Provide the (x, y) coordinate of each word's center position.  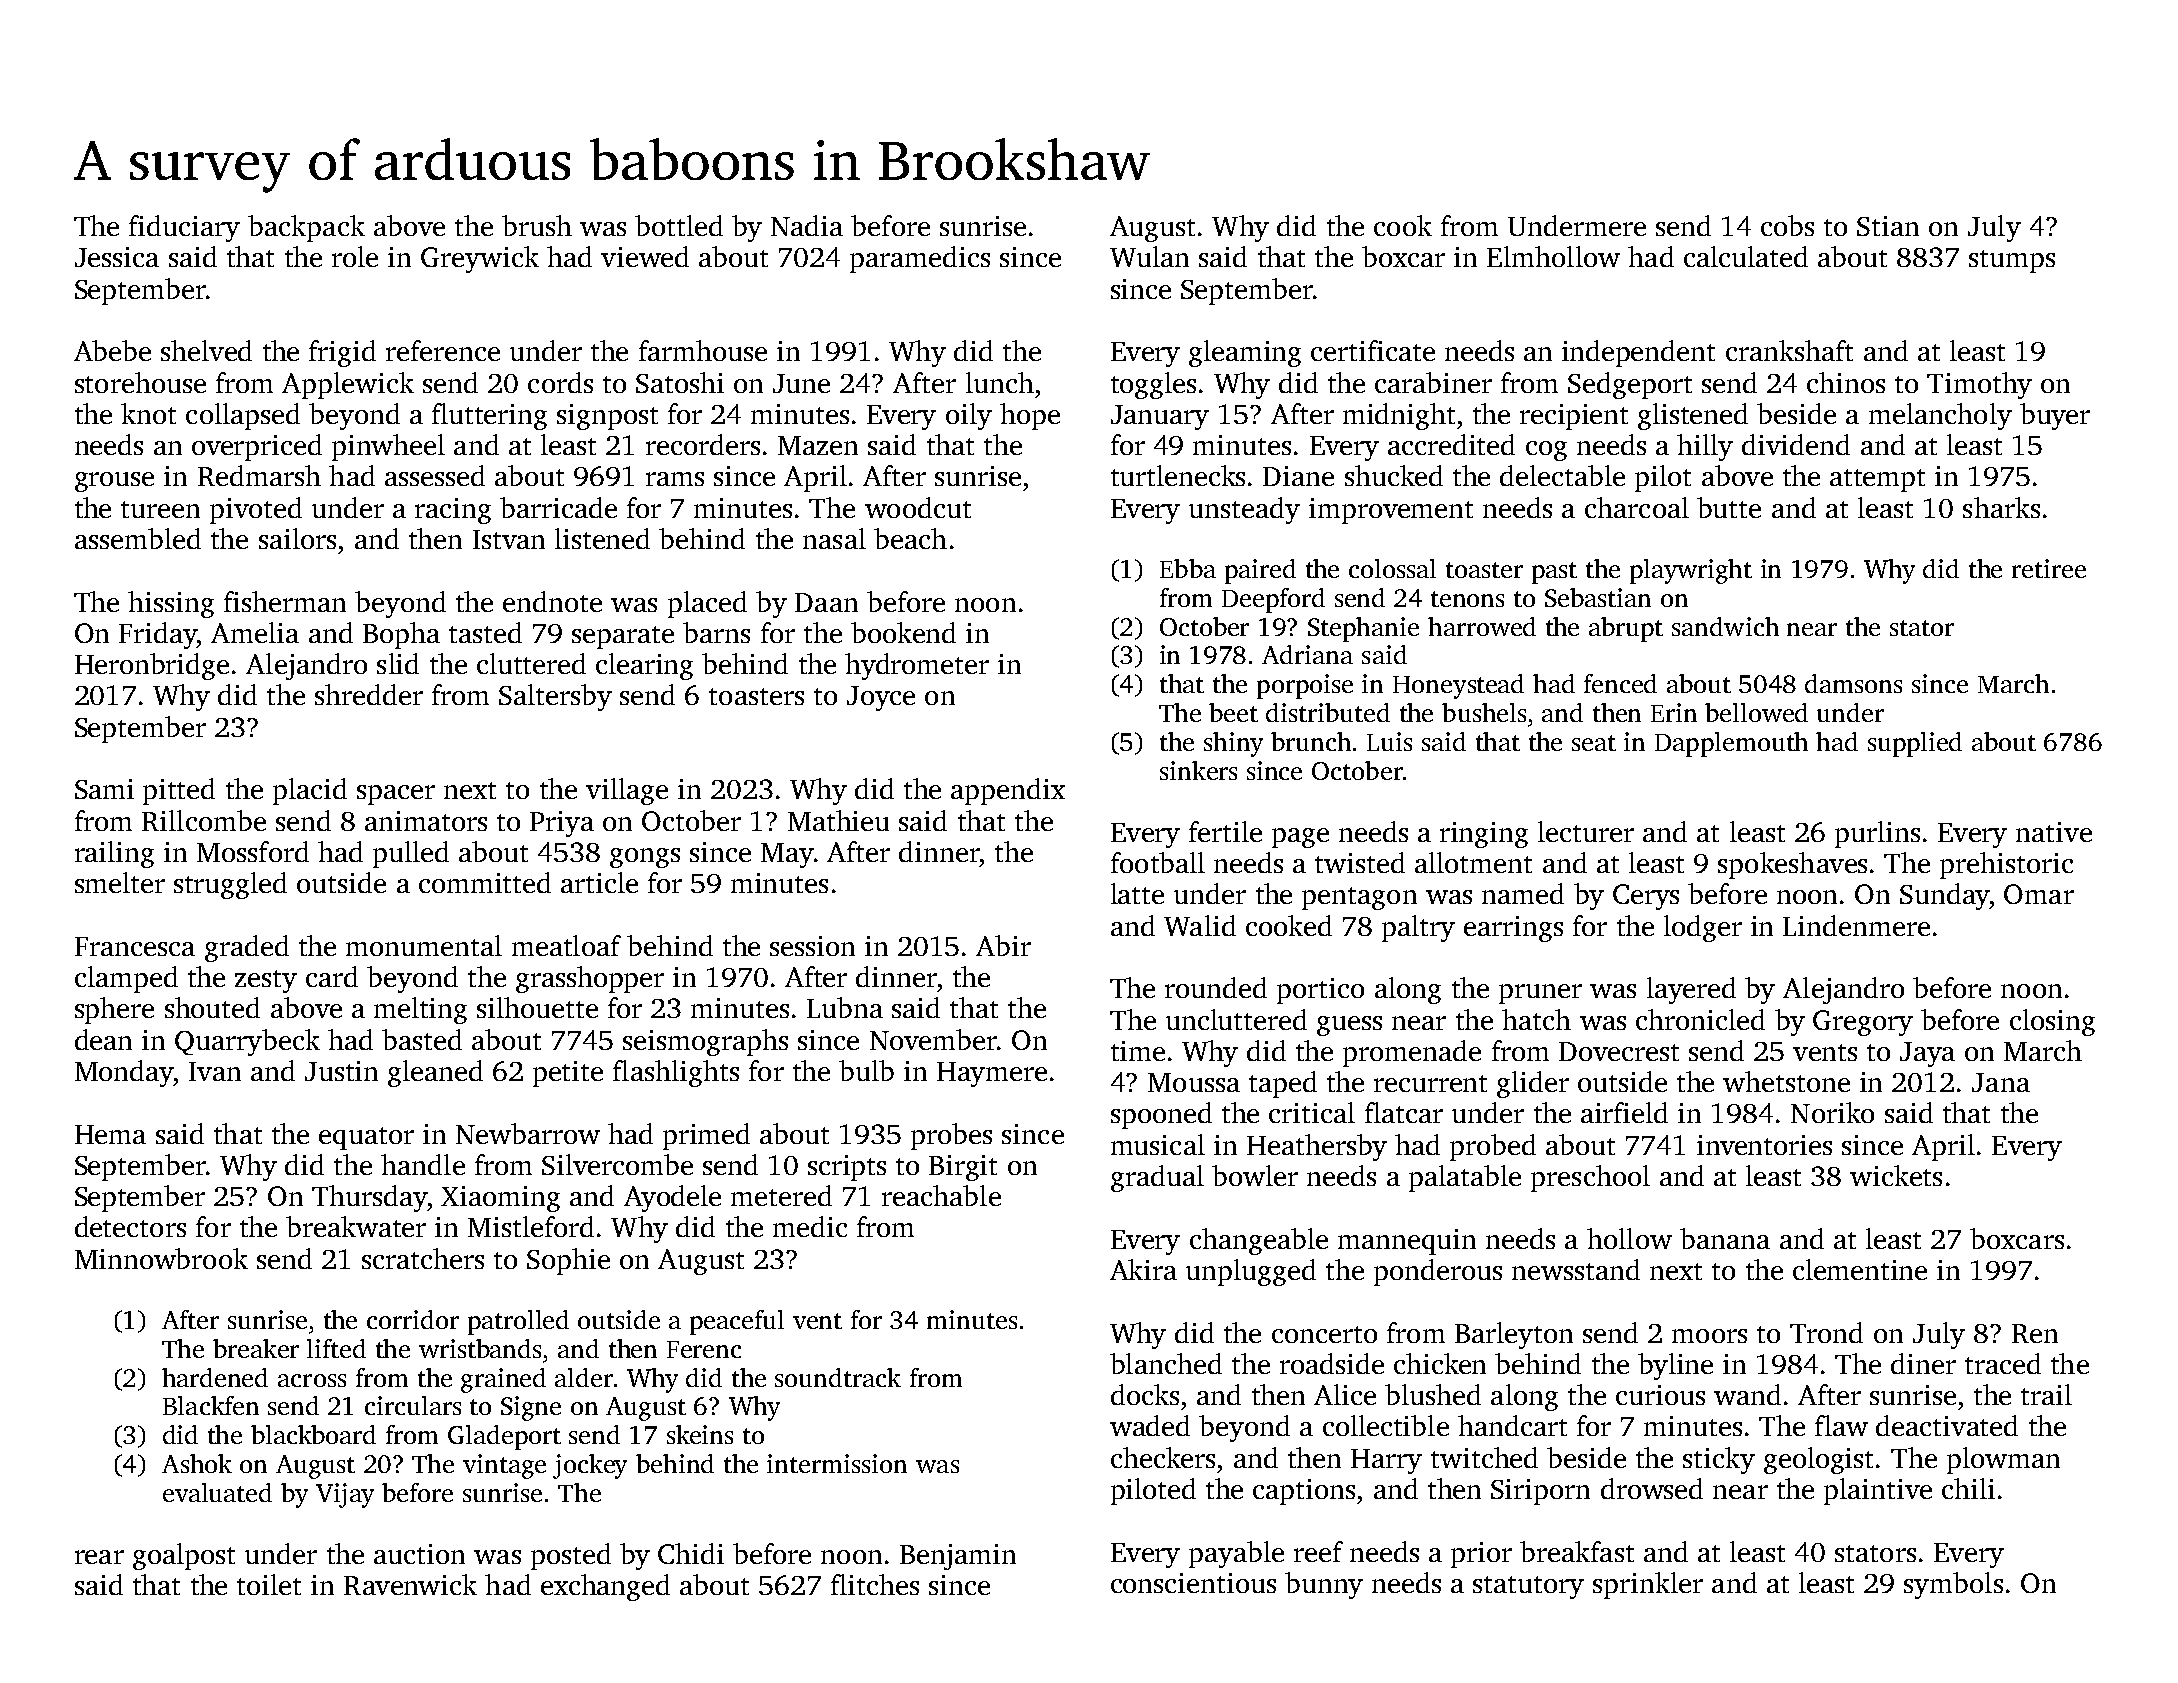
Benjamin (958, 1557)
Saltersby (555, 697)
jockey (590, 1466)
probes (951, 1136)
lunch (1000, 382)
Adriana (1307, 654)
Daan (826, 602)
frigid (342, 353)
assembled (138, 538)
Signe (531, 1408)
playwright (1691, 571)
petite (568, 1074)
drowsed (1652, 1488)
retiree (2049, 568)
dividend (1796, 444)
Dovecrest (1619, 1051)
